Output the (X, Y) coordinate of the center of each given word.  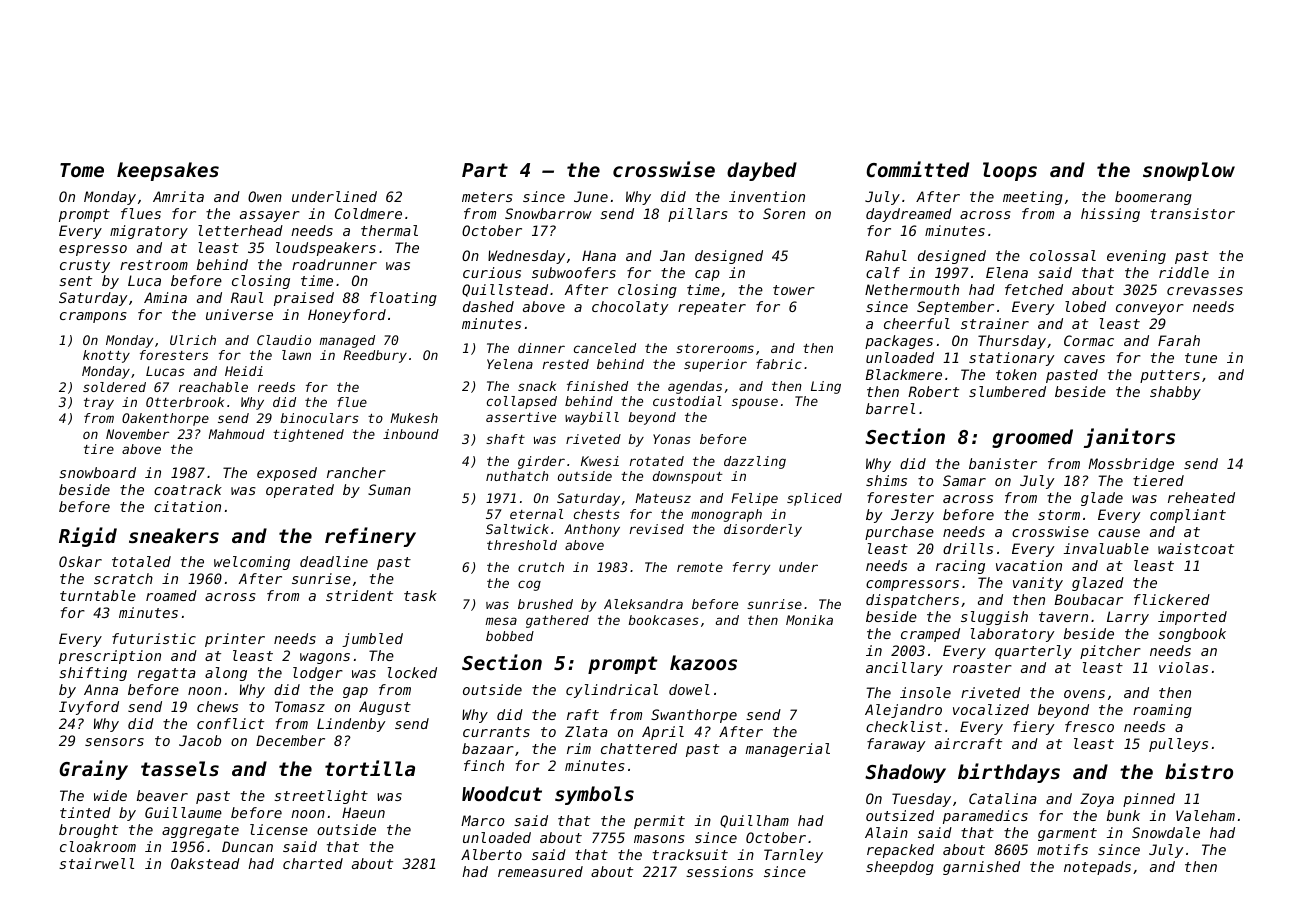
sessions (719, 871)
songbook (1192, 635)
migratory (149, 232)
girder (541, 462)
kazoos (703, 662)
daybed (762, 171)
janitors (1129, 438)
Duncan (247, 846)
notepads (1097, 868)
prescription (110, 657)
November (137, 434)
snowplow (1189, 171)
